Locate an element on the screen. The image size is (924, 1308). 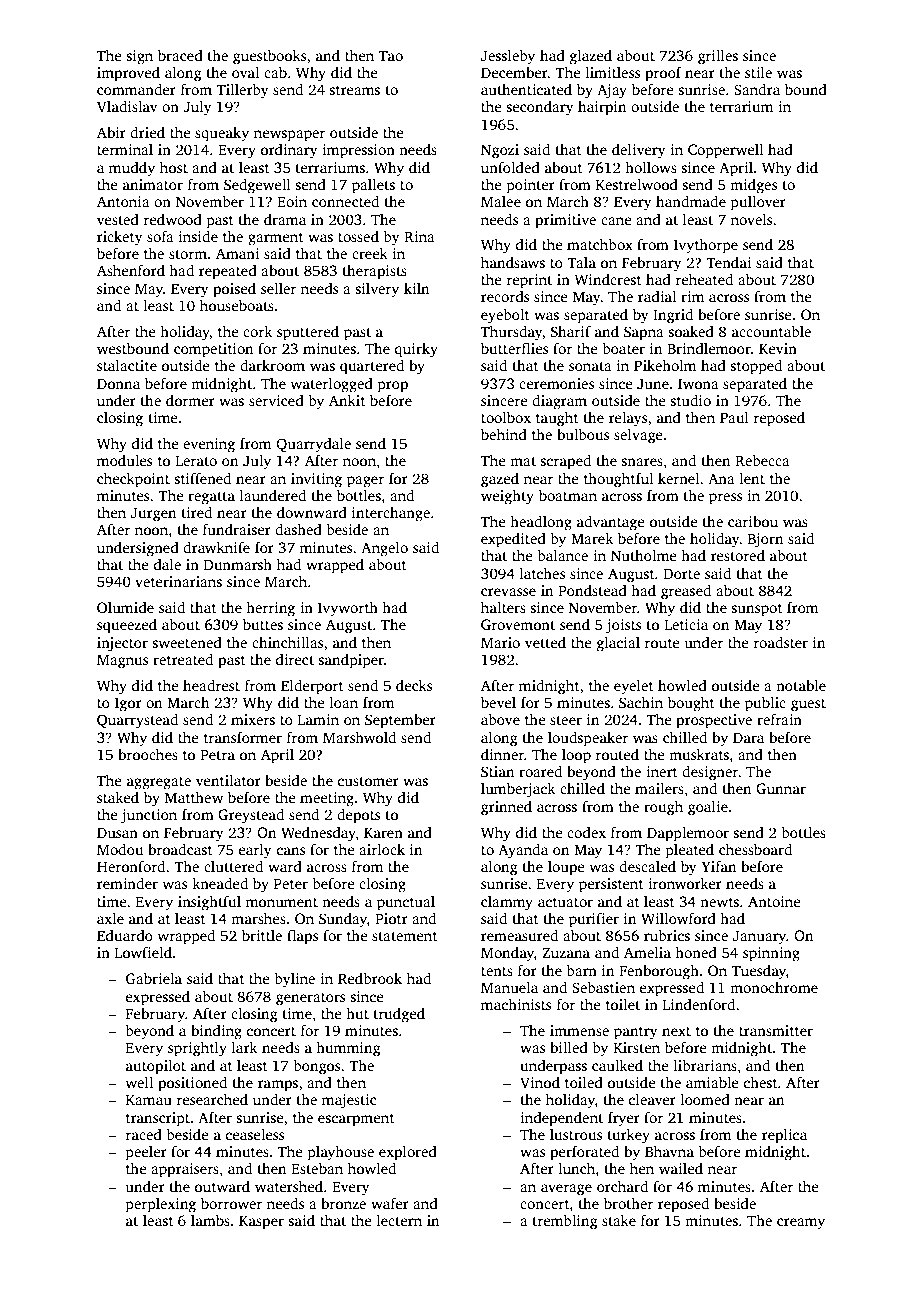
caribou is located at coordinates (753, 521).
